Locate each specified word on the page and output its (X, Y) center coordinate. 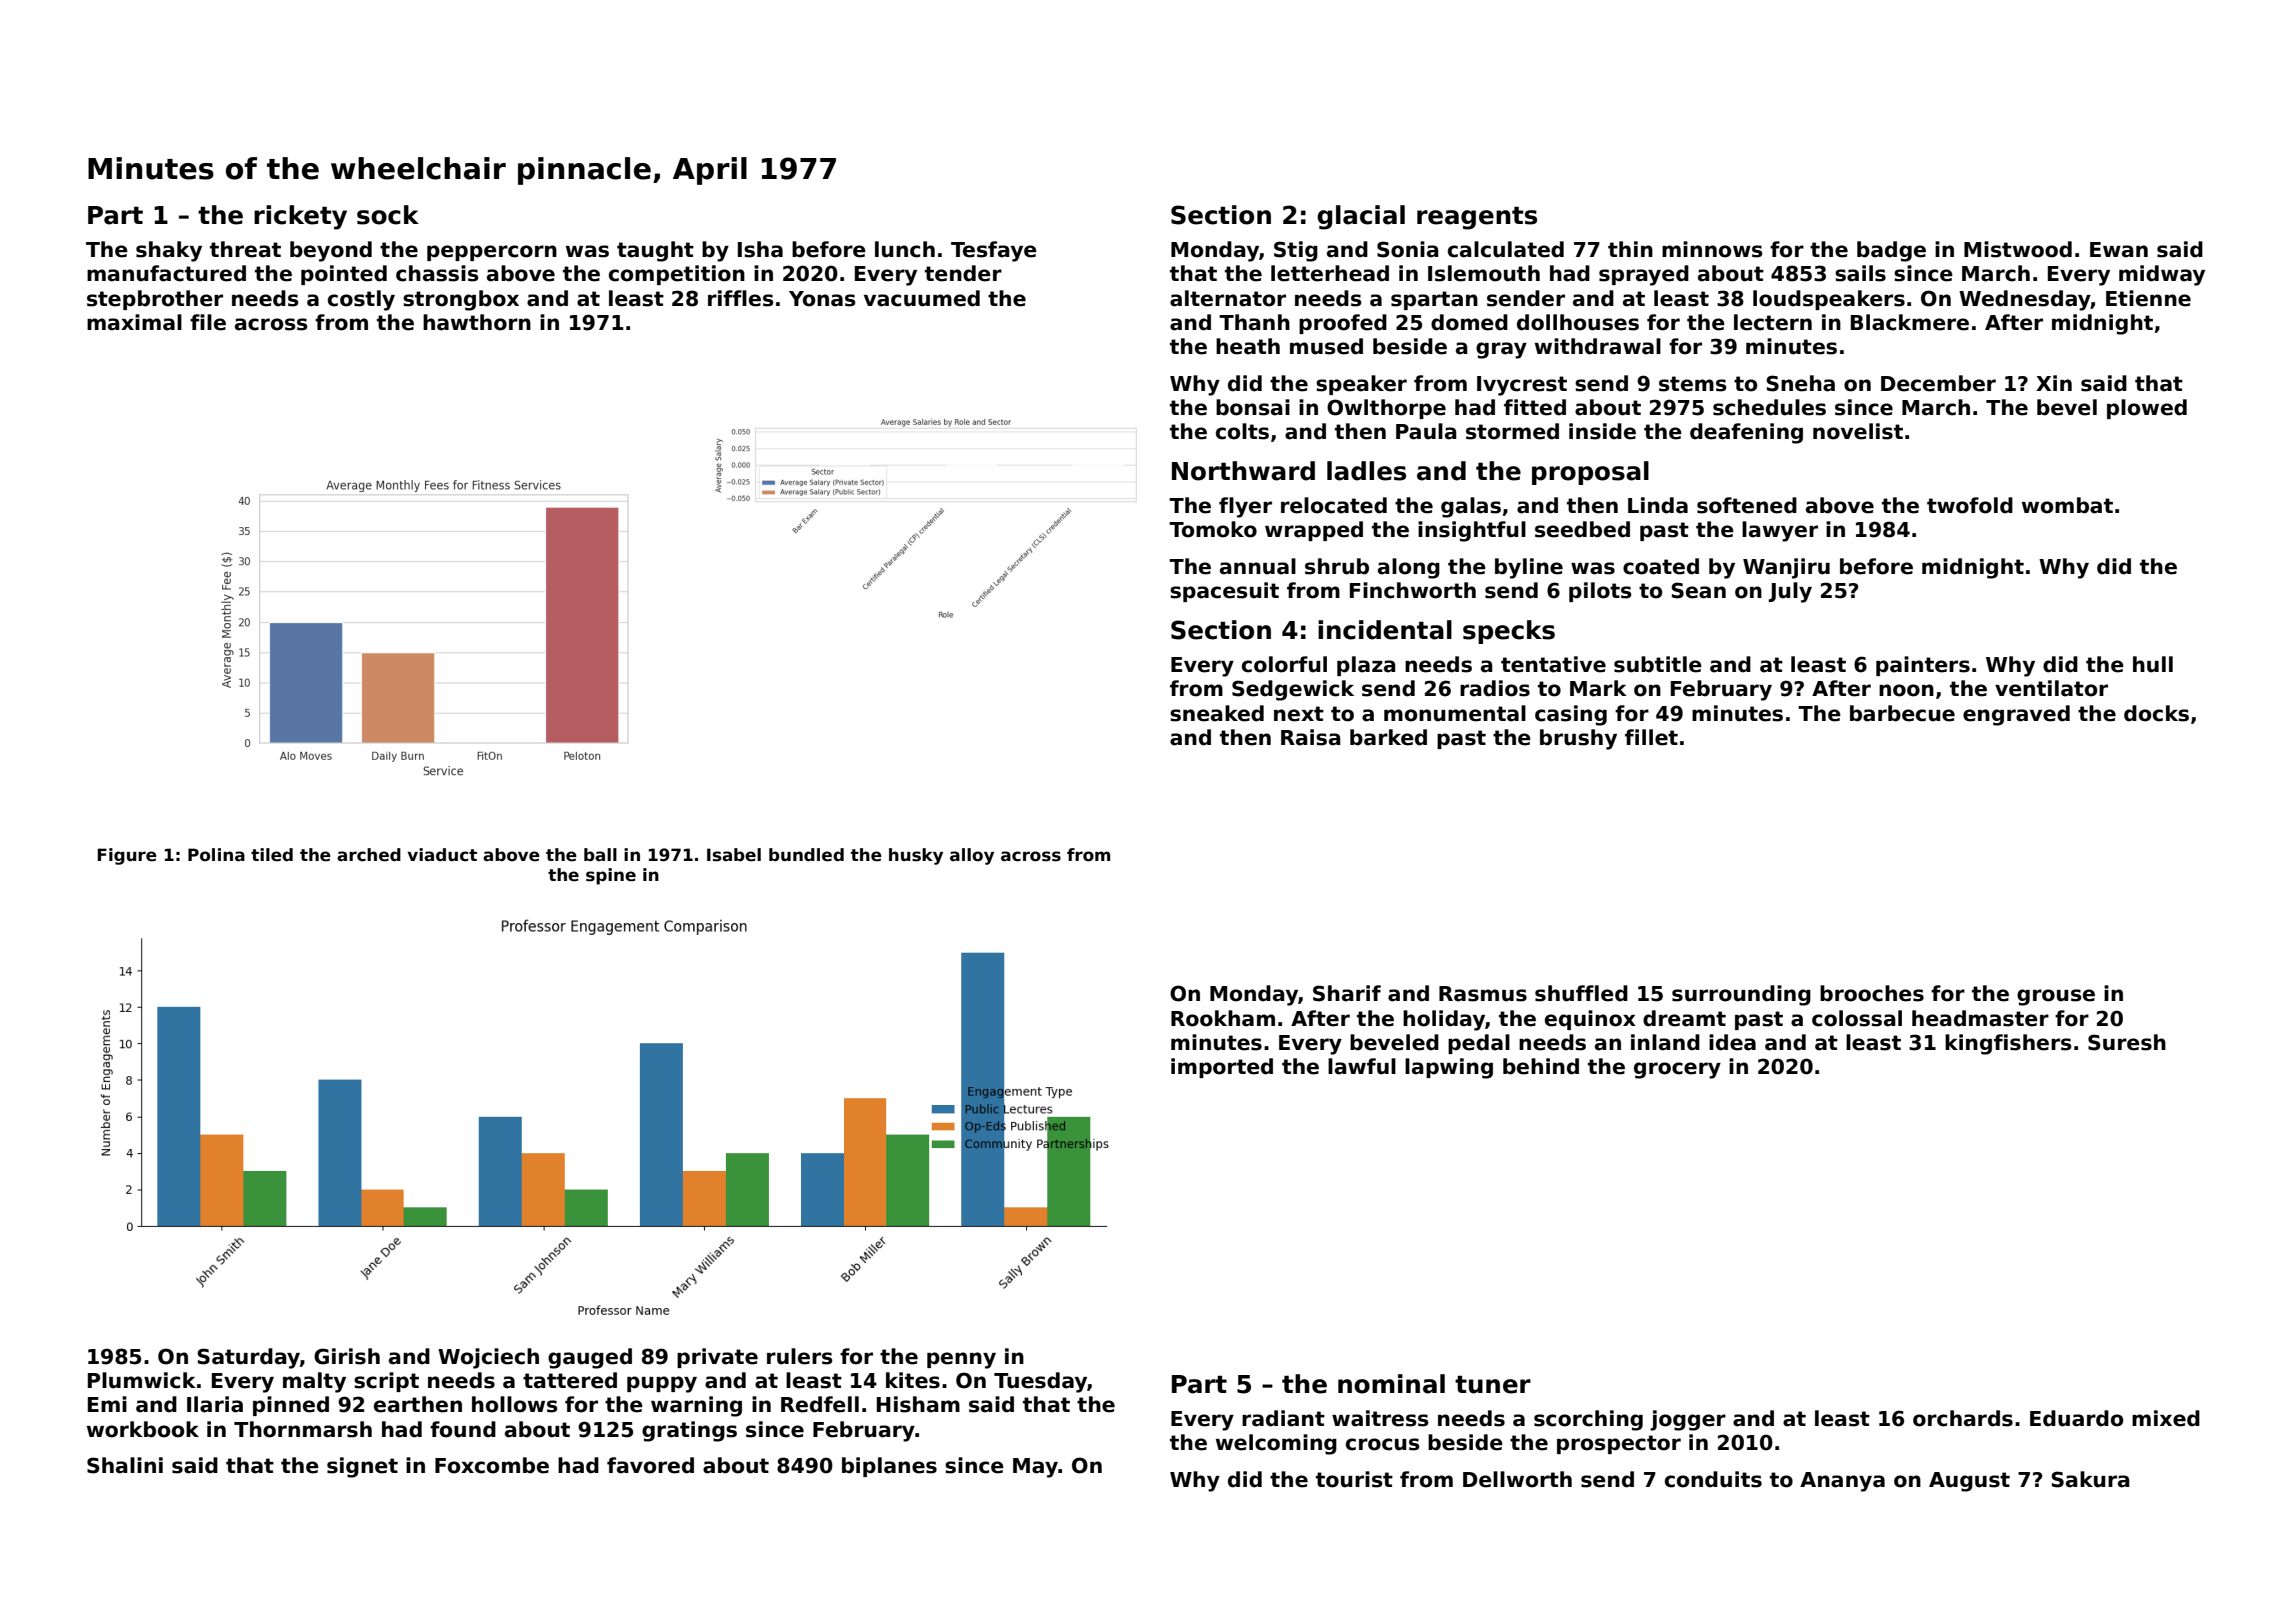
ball (600, 855)
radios (1495, 688)
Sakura (2090, 1479)
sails (1860, 273)
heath (1248, 346)
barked (1388, 737)
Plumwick (142, 1380)
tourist (1354, 1479)
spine (611, 876)
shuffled (1581, 993)
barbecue (1902, 713)
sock (388, 215)
